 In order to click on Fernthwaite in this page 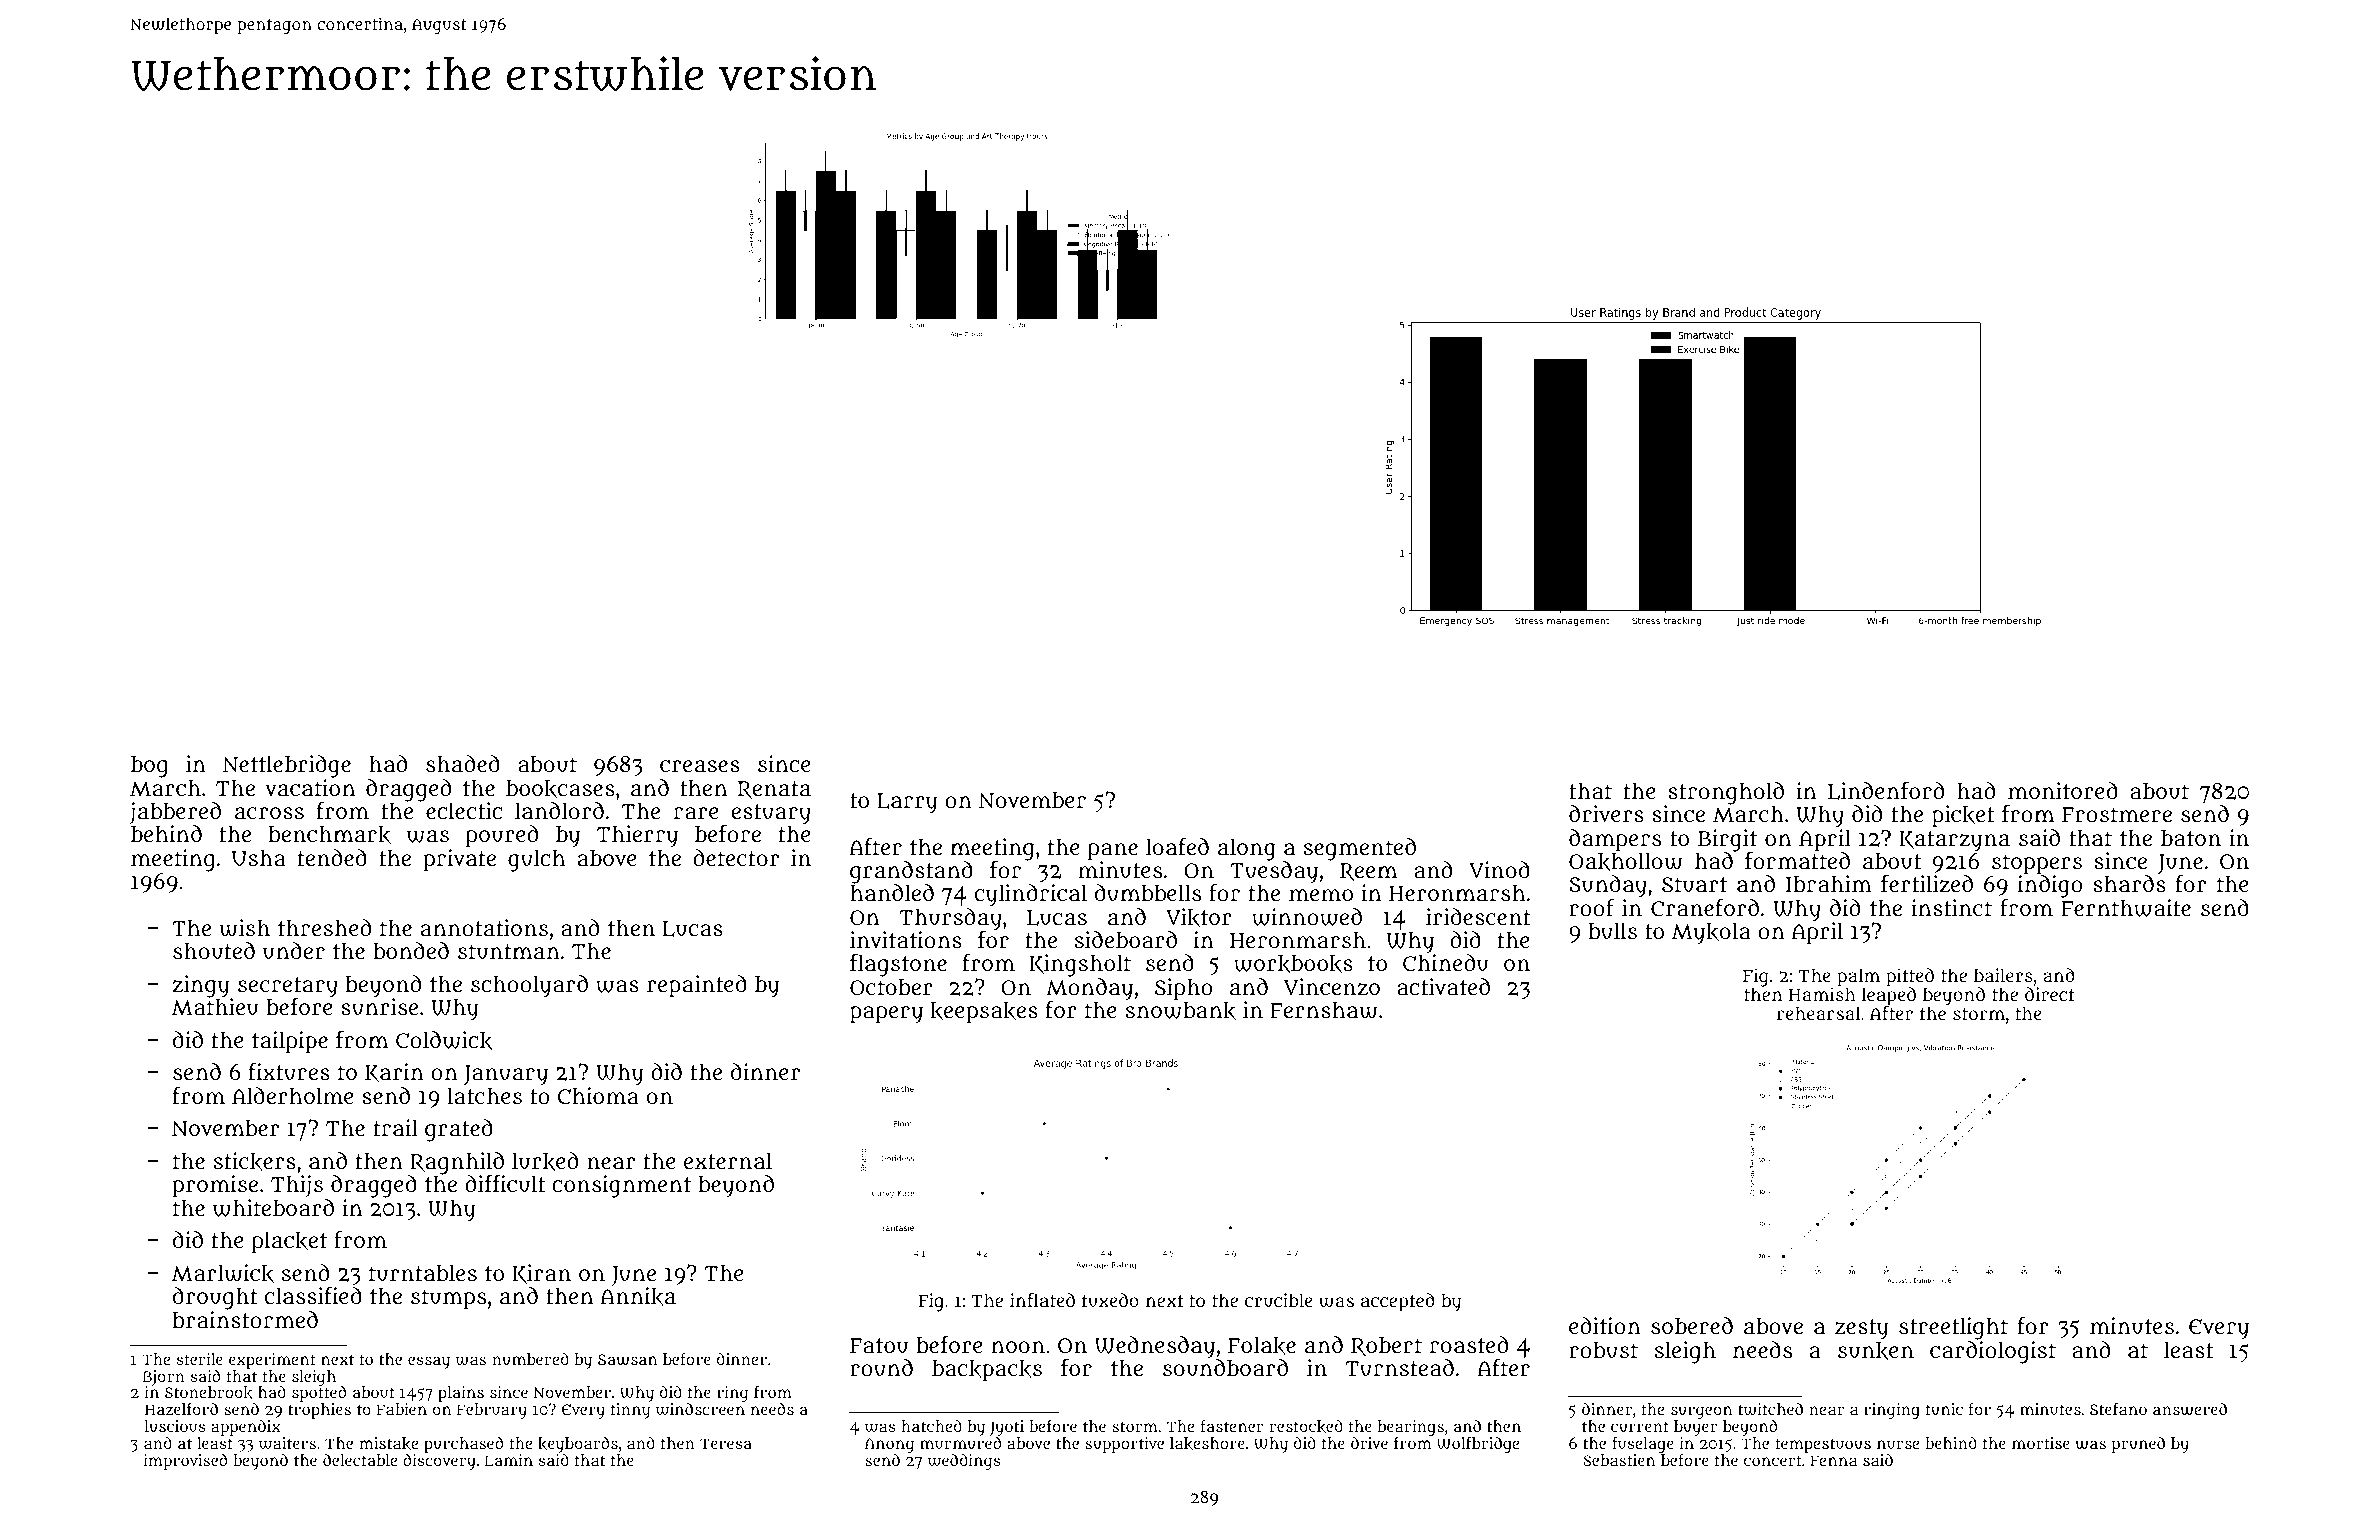, I will do `click(2126, 908)`.
